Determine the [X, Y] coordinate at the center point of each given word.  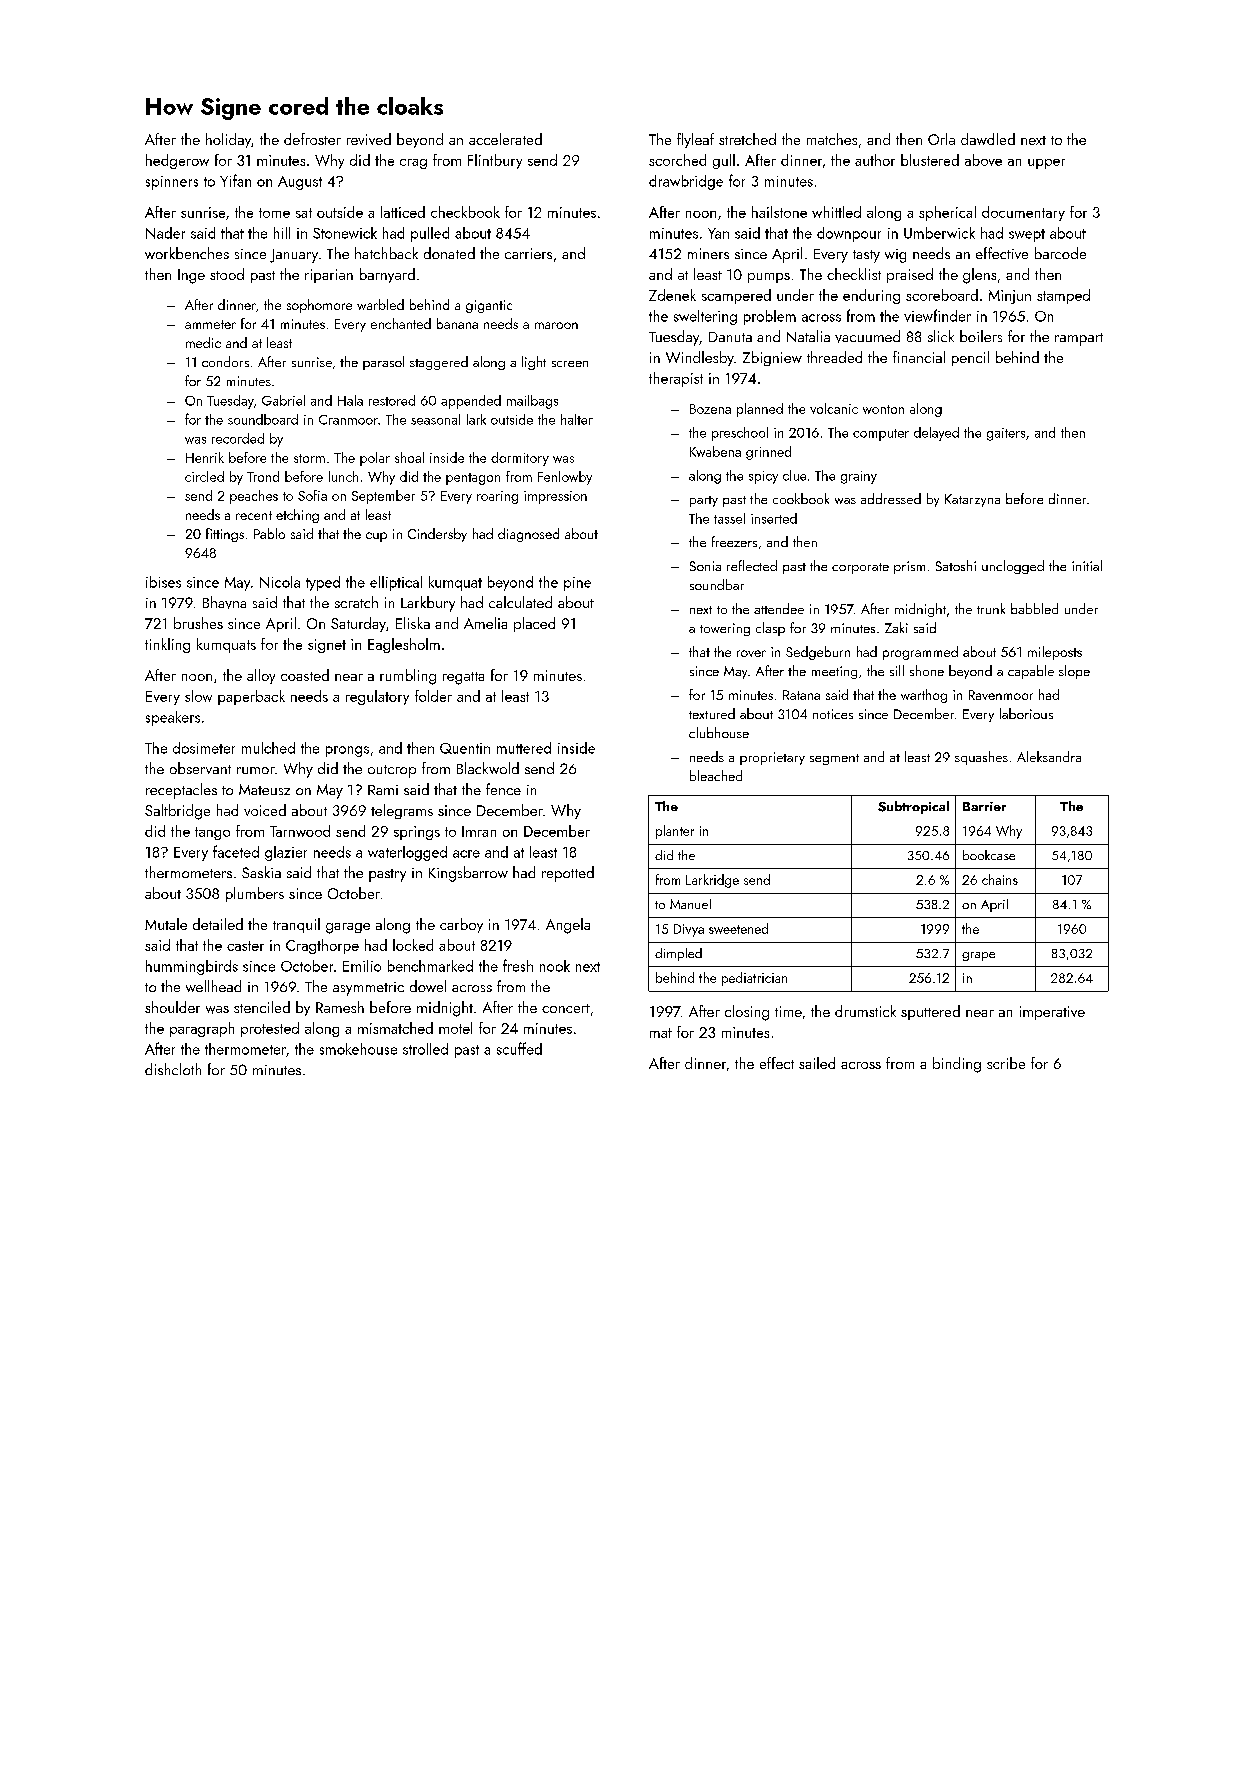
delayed [936, 434]
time [788, 1011]
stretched [747, 139]
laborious [1026, 713]
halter [577, 419]
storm [309, 458]
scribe [1006, 1063]
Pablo [269, 533]
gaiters [1006, 434]
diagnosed [528, 535]
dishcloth [173, 1069]
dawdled [988, 139]
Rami [383, 790]
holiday [228, 140]
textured [712, 713]
